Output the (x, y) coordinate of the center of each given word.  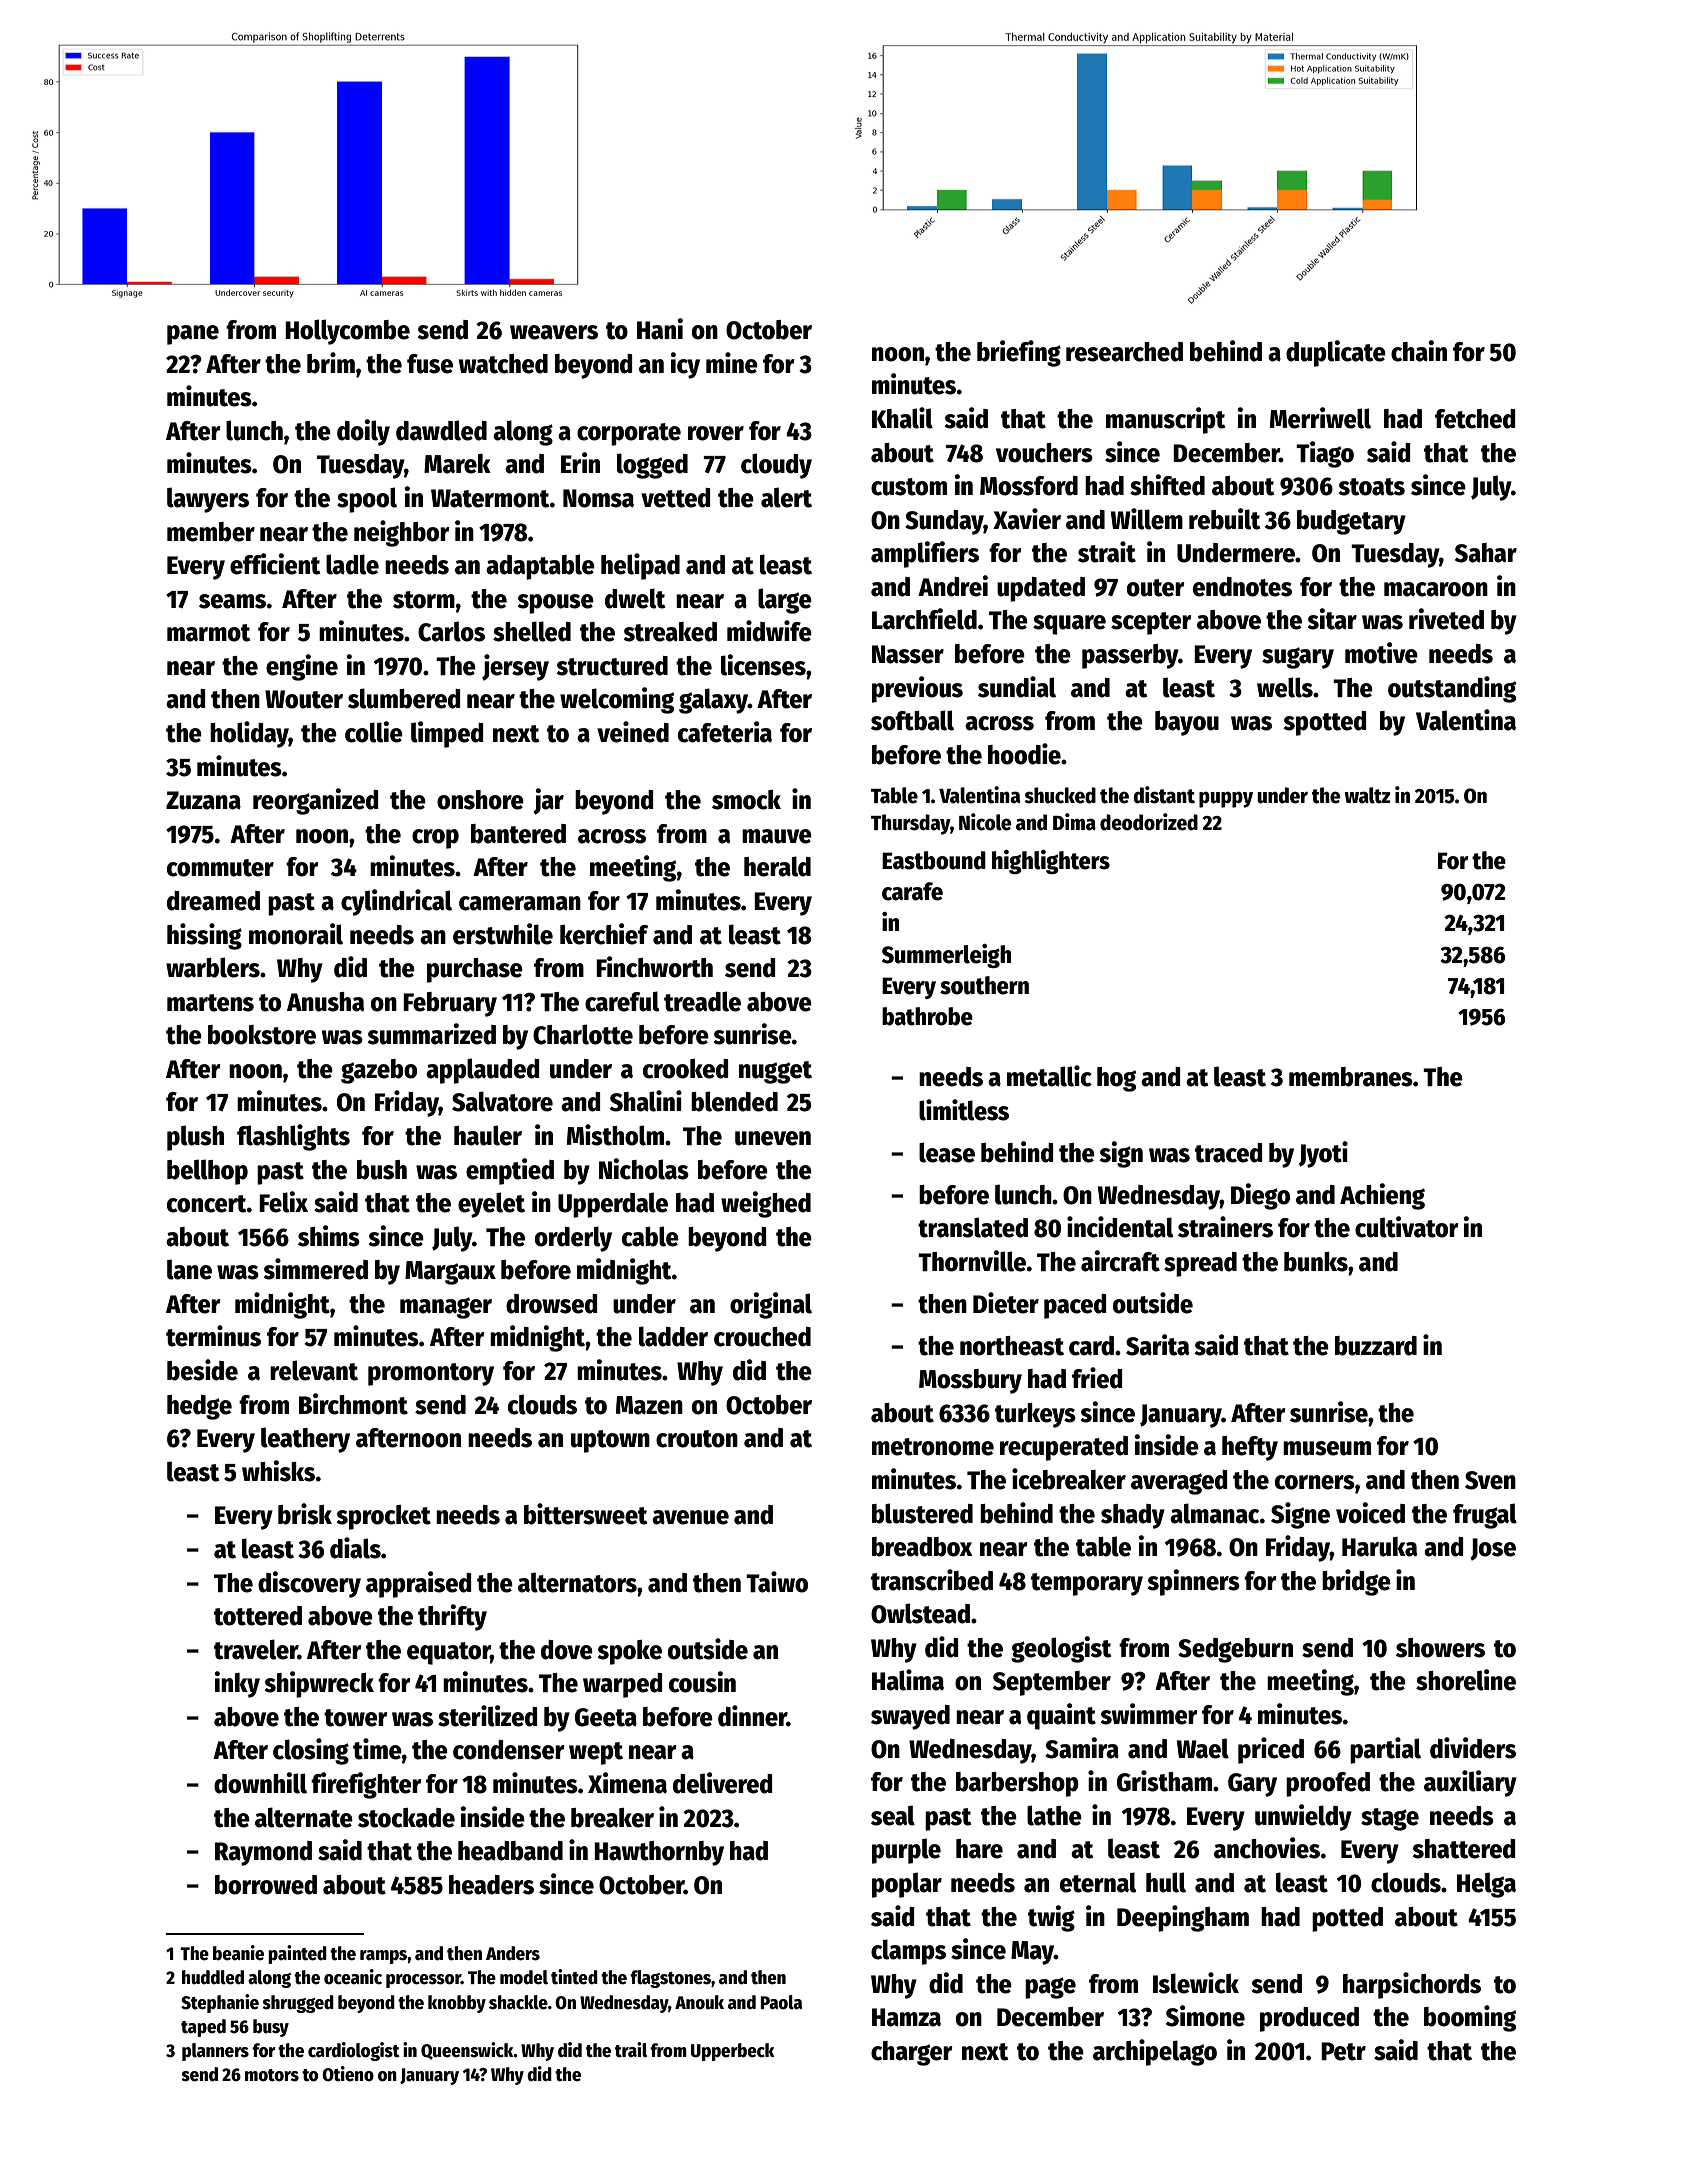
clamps (908, 1952)
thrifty (452, 1617)
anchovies (1267, 1848)
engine (302, 667)
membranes (1351, 1077)
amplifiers (925, 554)
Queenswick (467, 2051)
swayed (910, 1717)
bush (382, 1170)
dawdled (441, 430)
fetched (1475, 419)
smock (746, 800)
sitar (1332, 619)
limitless (964, 1110)
